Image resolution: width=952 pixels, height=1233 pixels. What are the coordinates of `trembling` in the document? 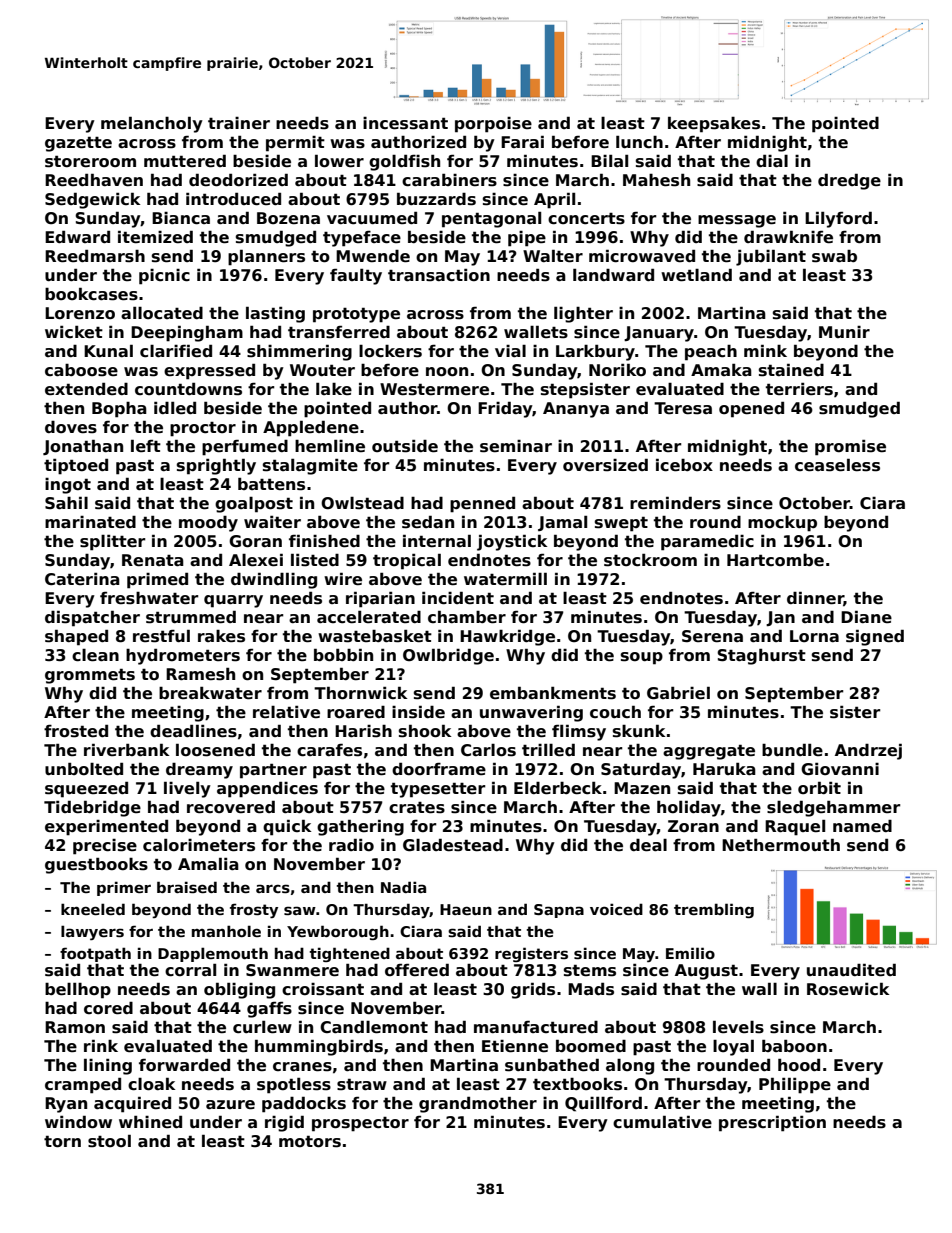 It's located at (714, 910).
